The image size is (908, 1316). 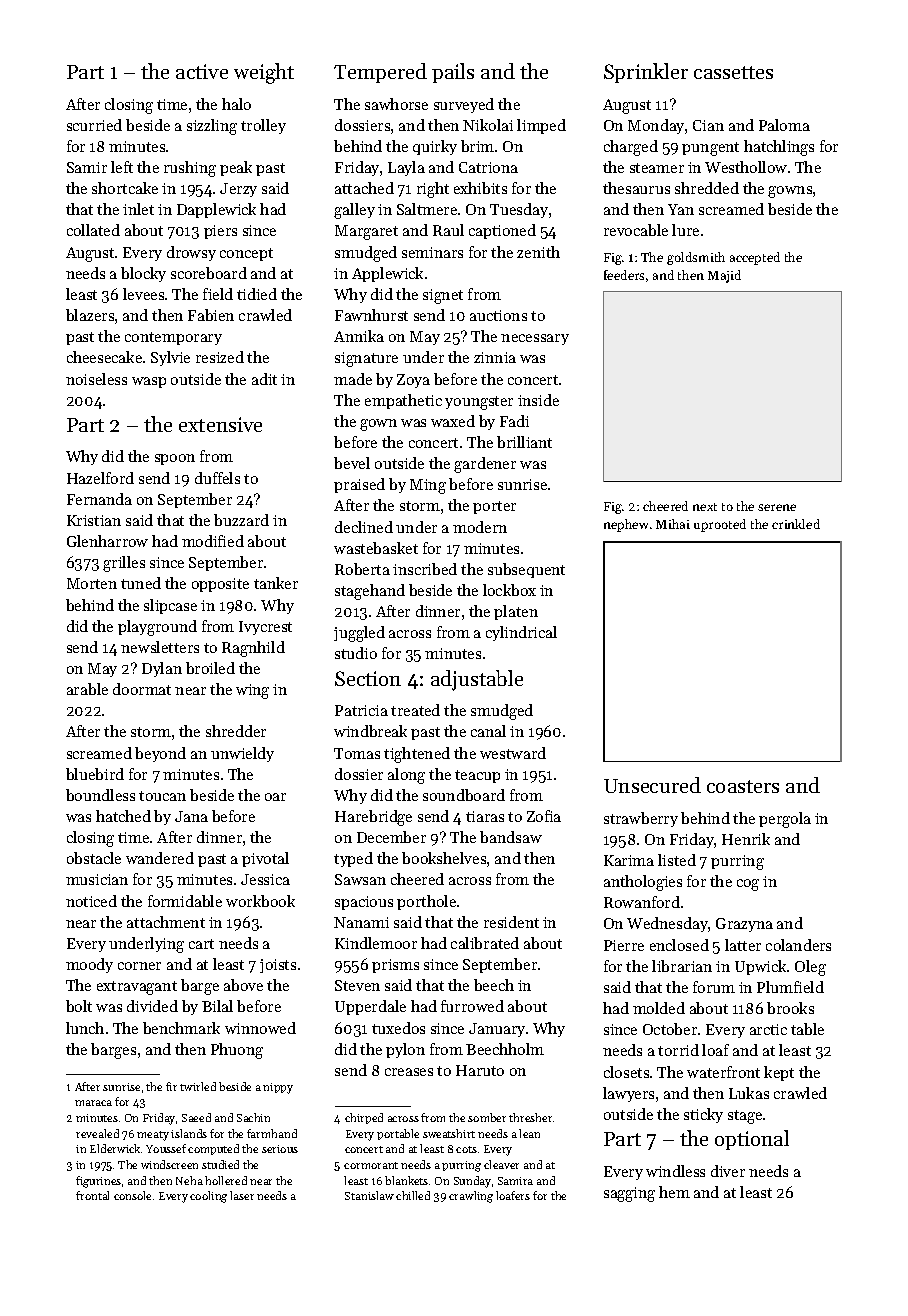 What do you see at coordinates (646, 73) in the document?
I see `Sprinkler` at bounding box center [646, 73].
